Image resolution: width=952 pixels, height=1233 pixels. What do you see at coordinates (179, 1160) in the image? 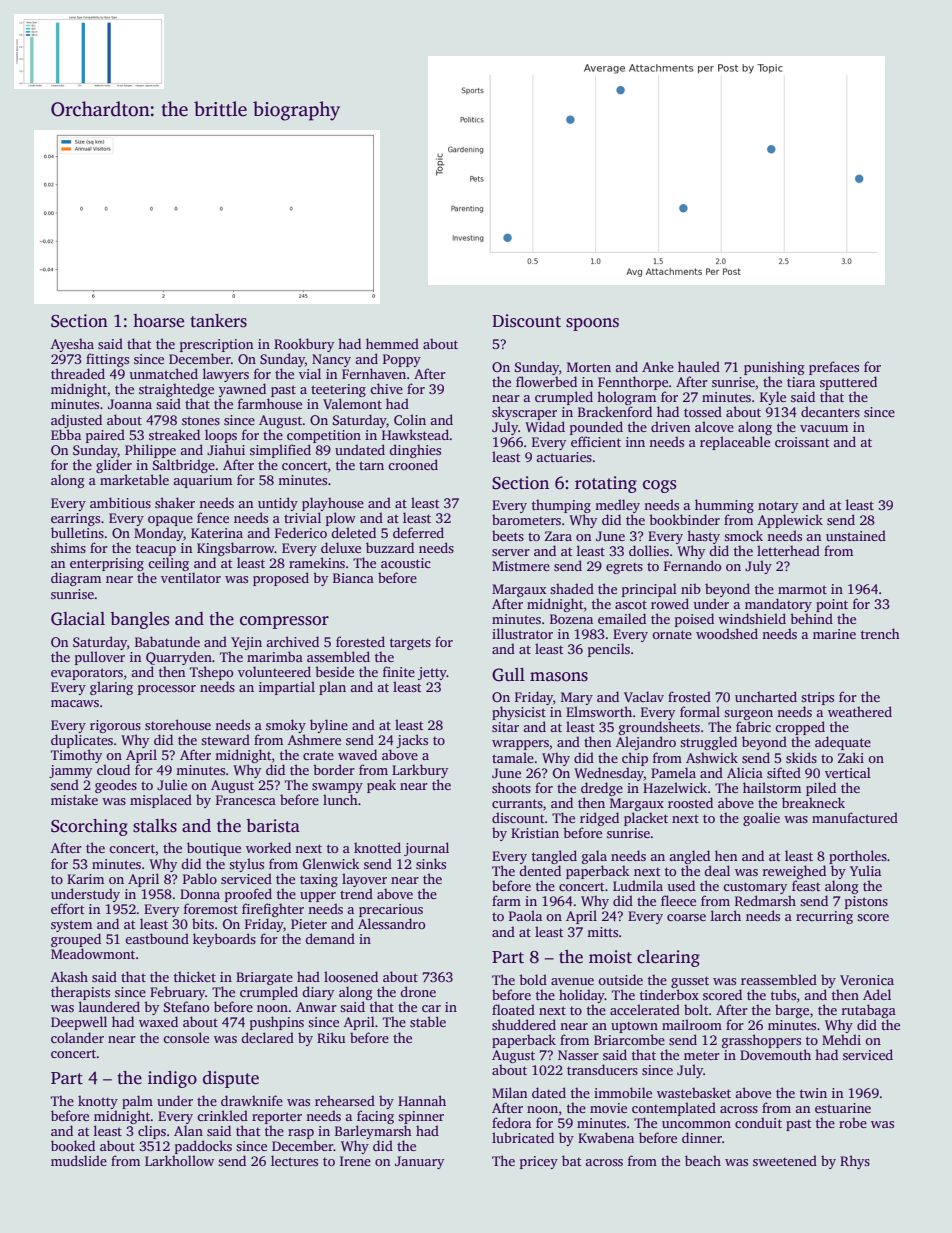
I see `Larkhollow` at bounding box center [179, 1160].
